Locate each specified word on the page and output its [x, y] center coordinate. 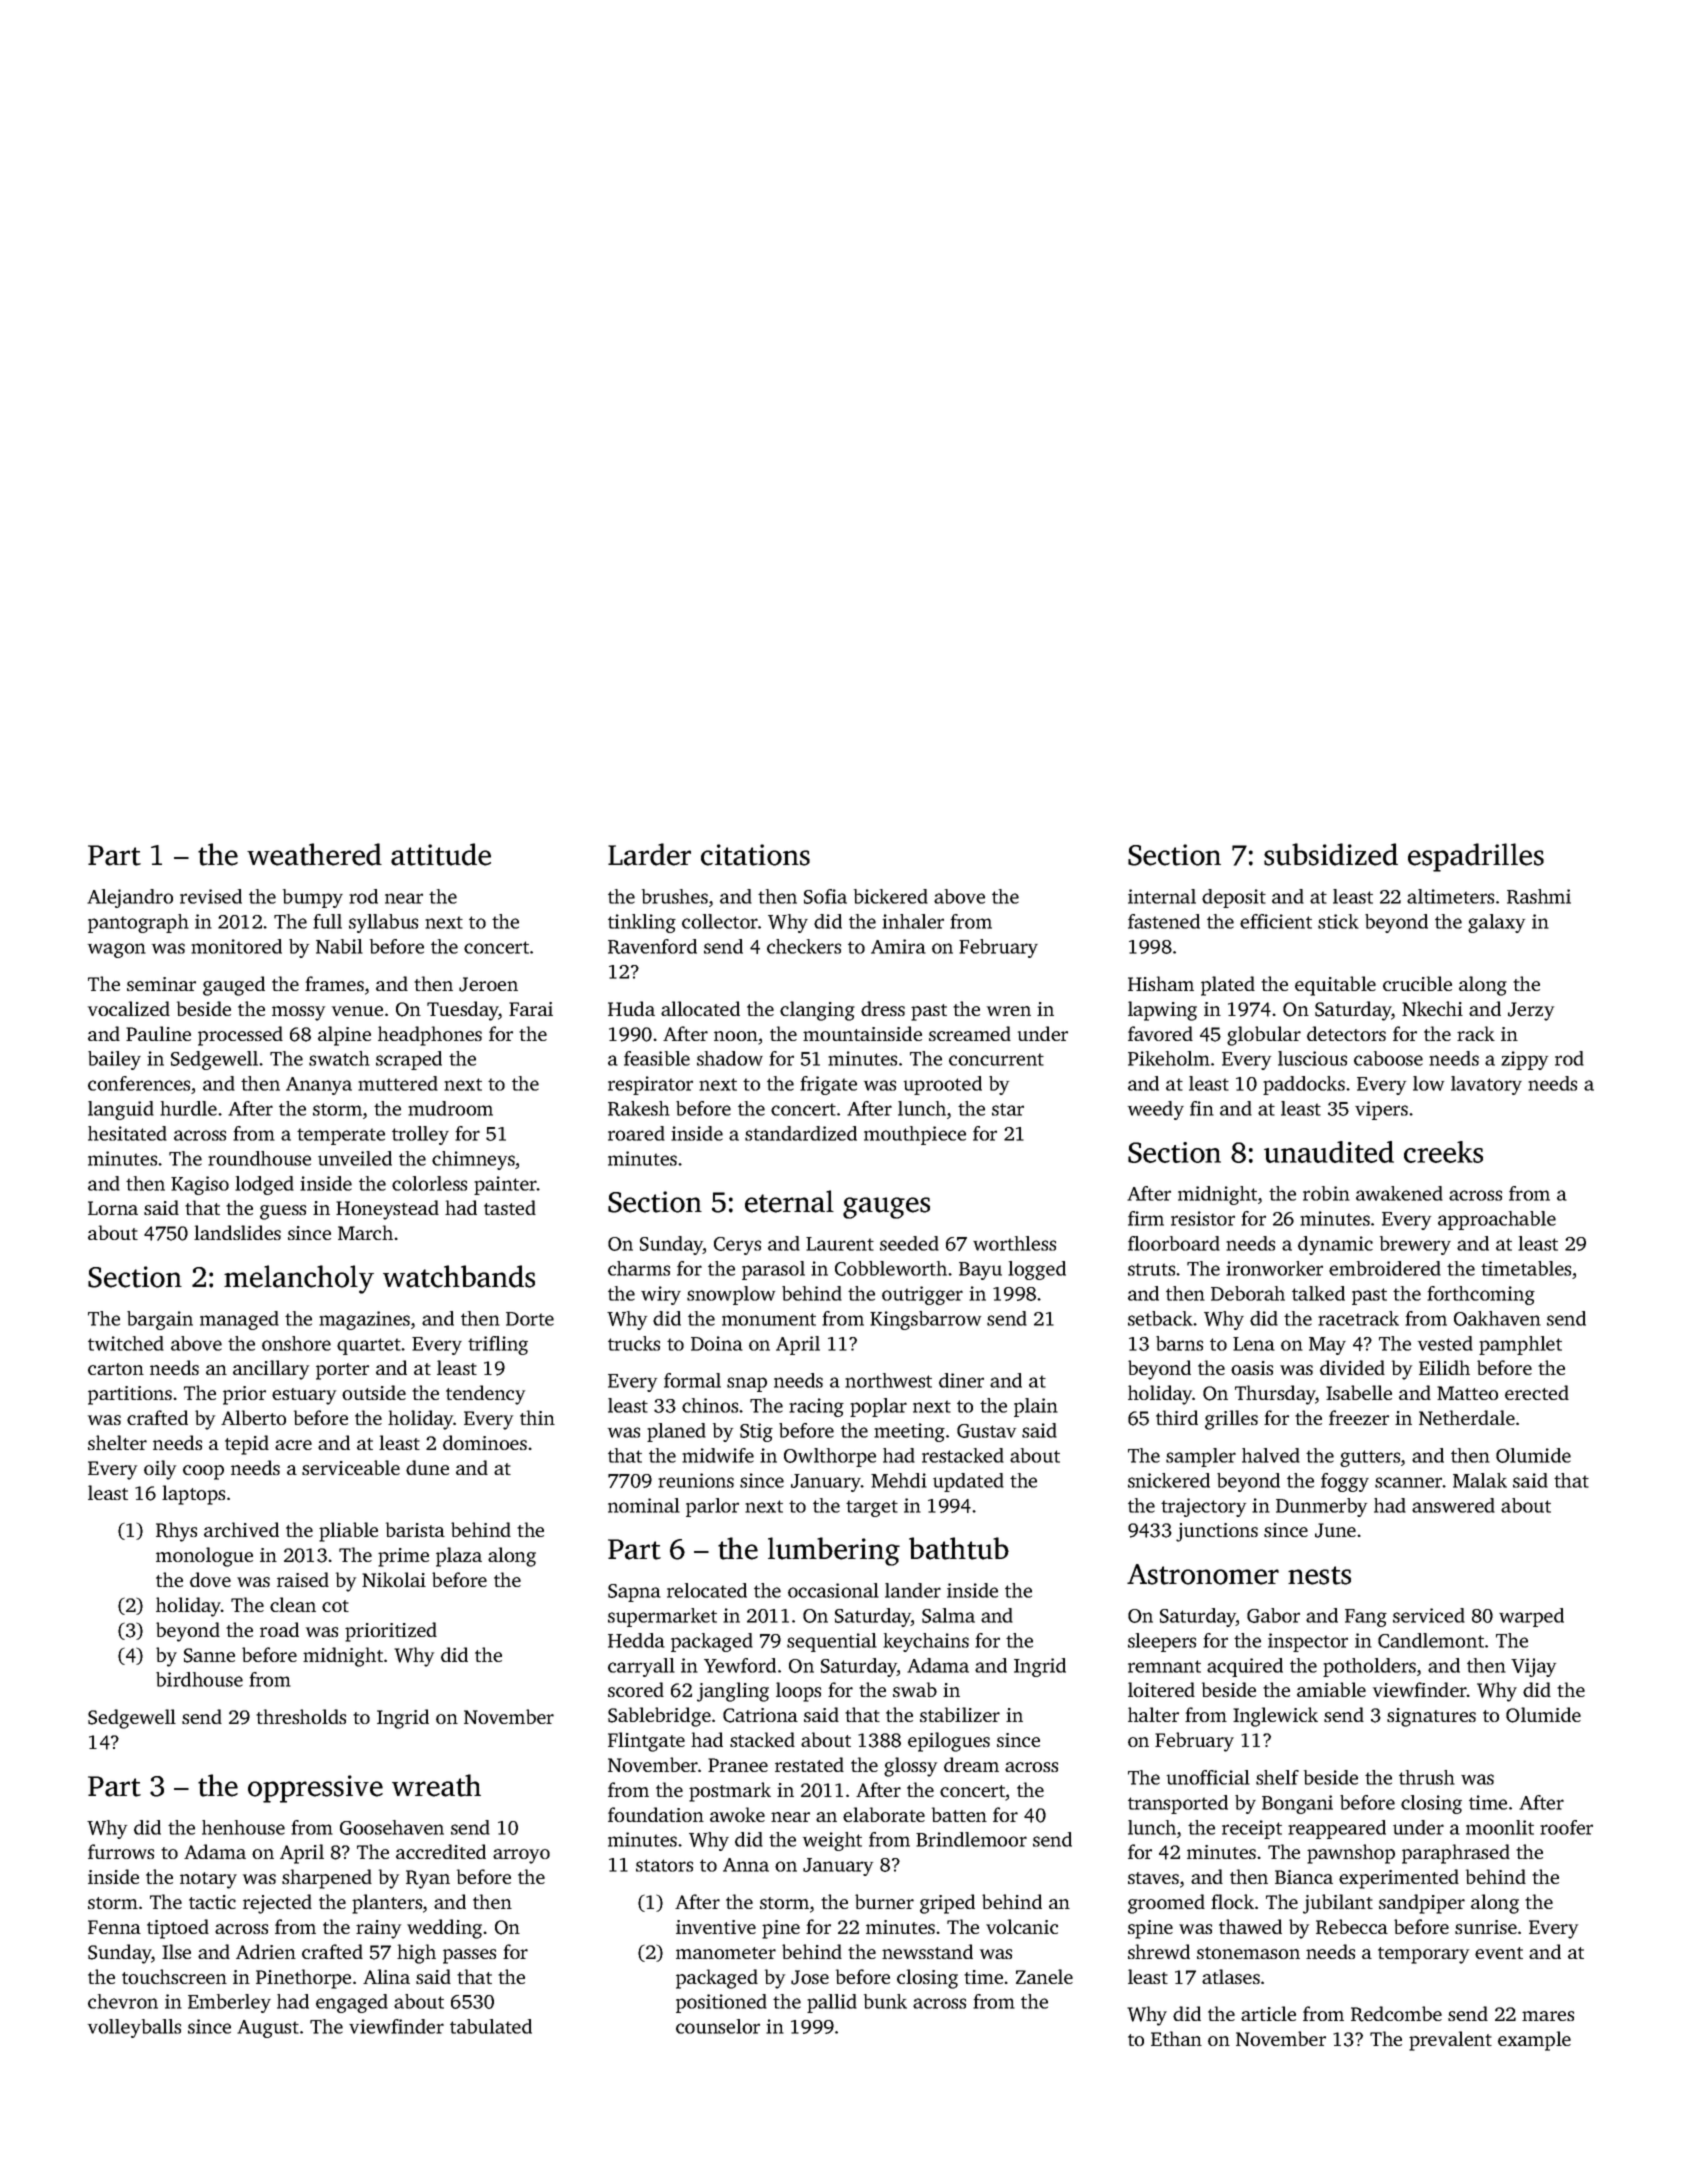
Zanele [1044, 1976]
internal [1162, 896]
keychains [926, 1642]
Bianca [1304, 1877]
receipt [1252, 1829]
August [268, 2029]
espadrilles [1476, 857]
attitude [441, 854]
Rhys [176, 1532]
